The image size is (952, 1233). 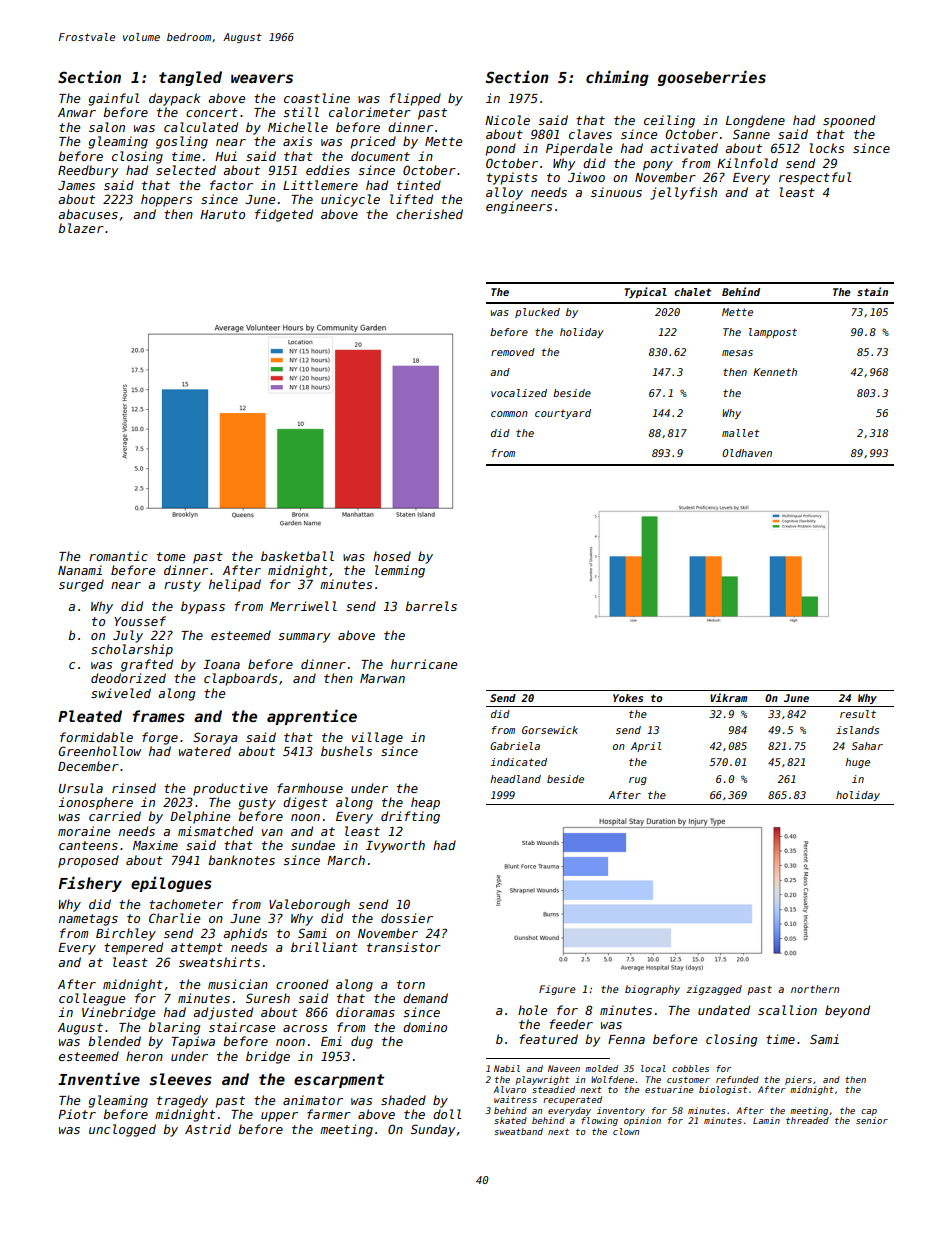 What do you see at coordinates (712, 78) in the screenshot?
I see `gooseberries` at bounding box center [712, 78].
